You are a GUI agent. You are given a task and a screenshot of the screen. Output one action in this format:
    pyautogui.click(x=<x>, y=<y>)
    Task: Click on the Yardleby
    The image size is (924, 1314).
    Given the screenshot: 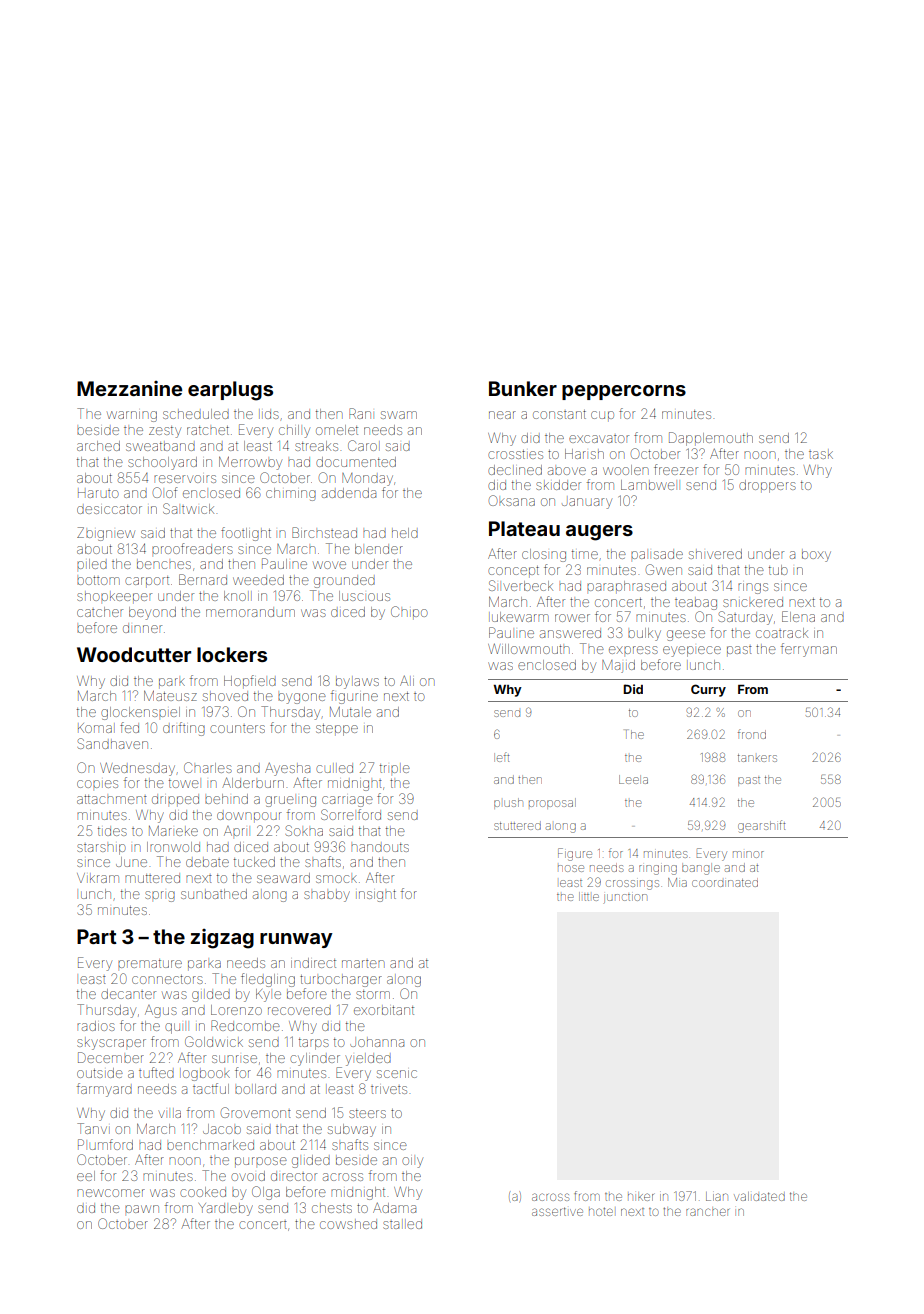 What is the action you would take?
    pyautogui.click(x=226, y=1209)
